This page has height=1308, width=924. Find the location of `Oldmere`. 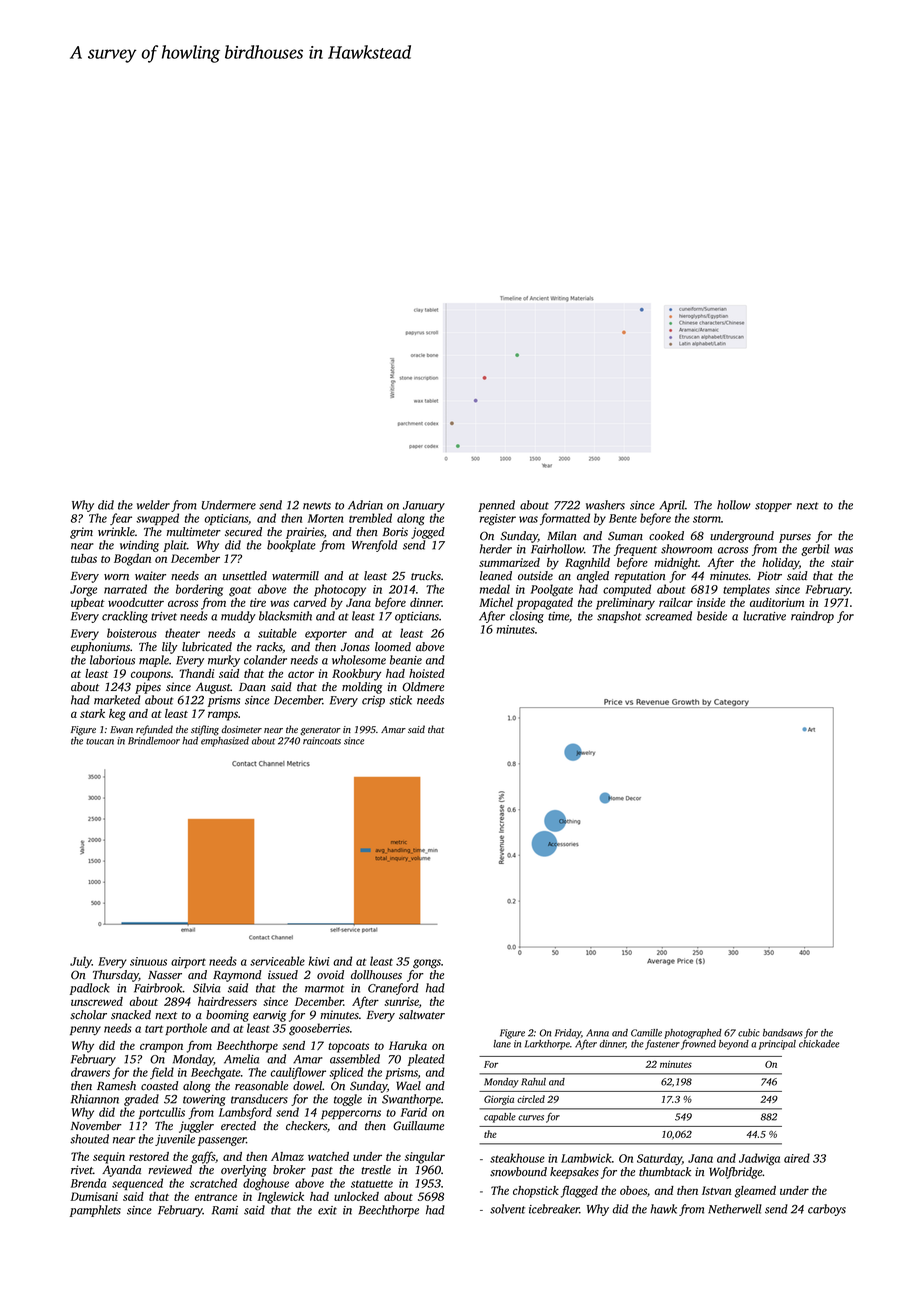

Oldmere is located at coordinates (423, 687).
